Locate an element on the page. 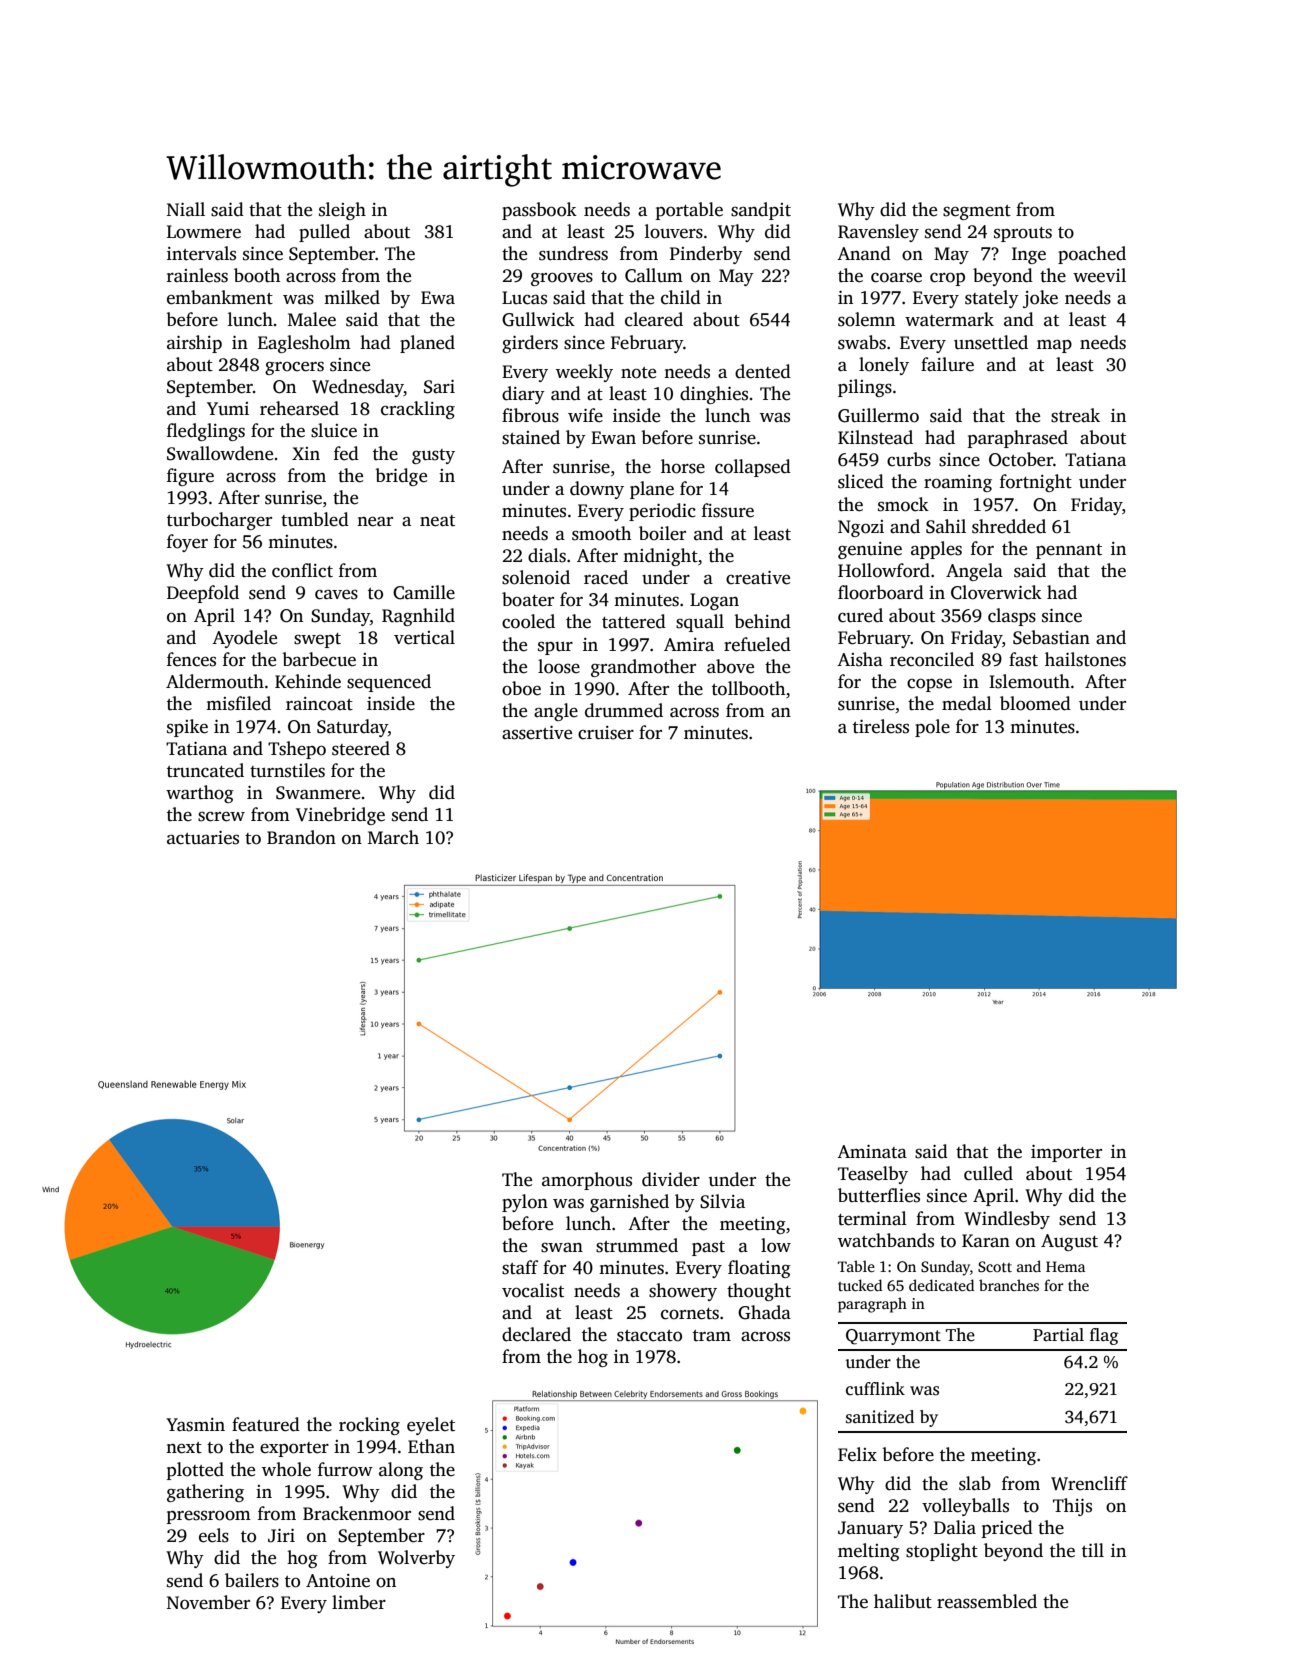 The height and width of the page is (1674, 1293). midnight is located at coordinates (660, 557).
